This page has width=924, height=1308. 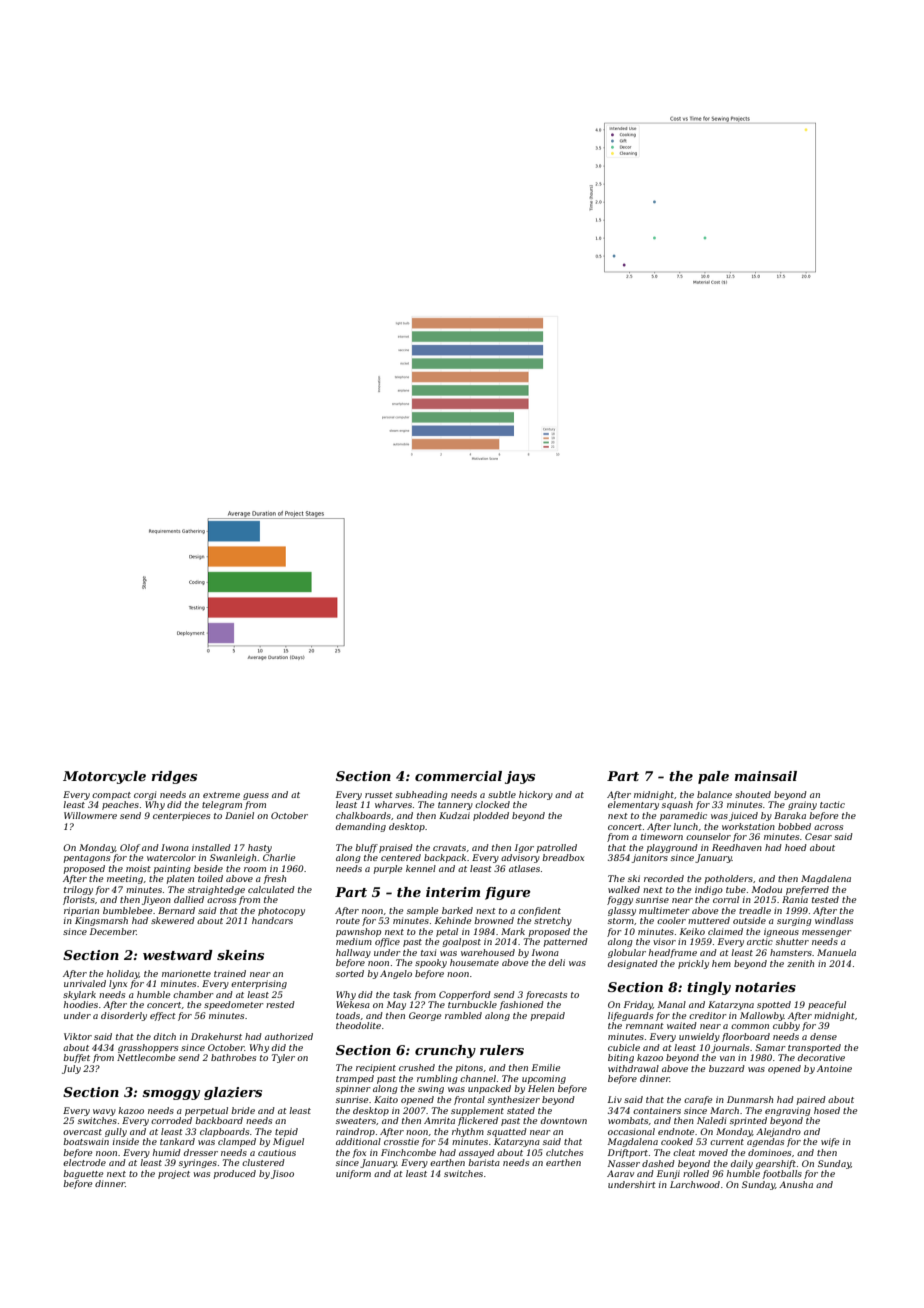 What do you see at coordinates (832, 804) in the page?
I see `tactic` at bounding box center [832, 804].
